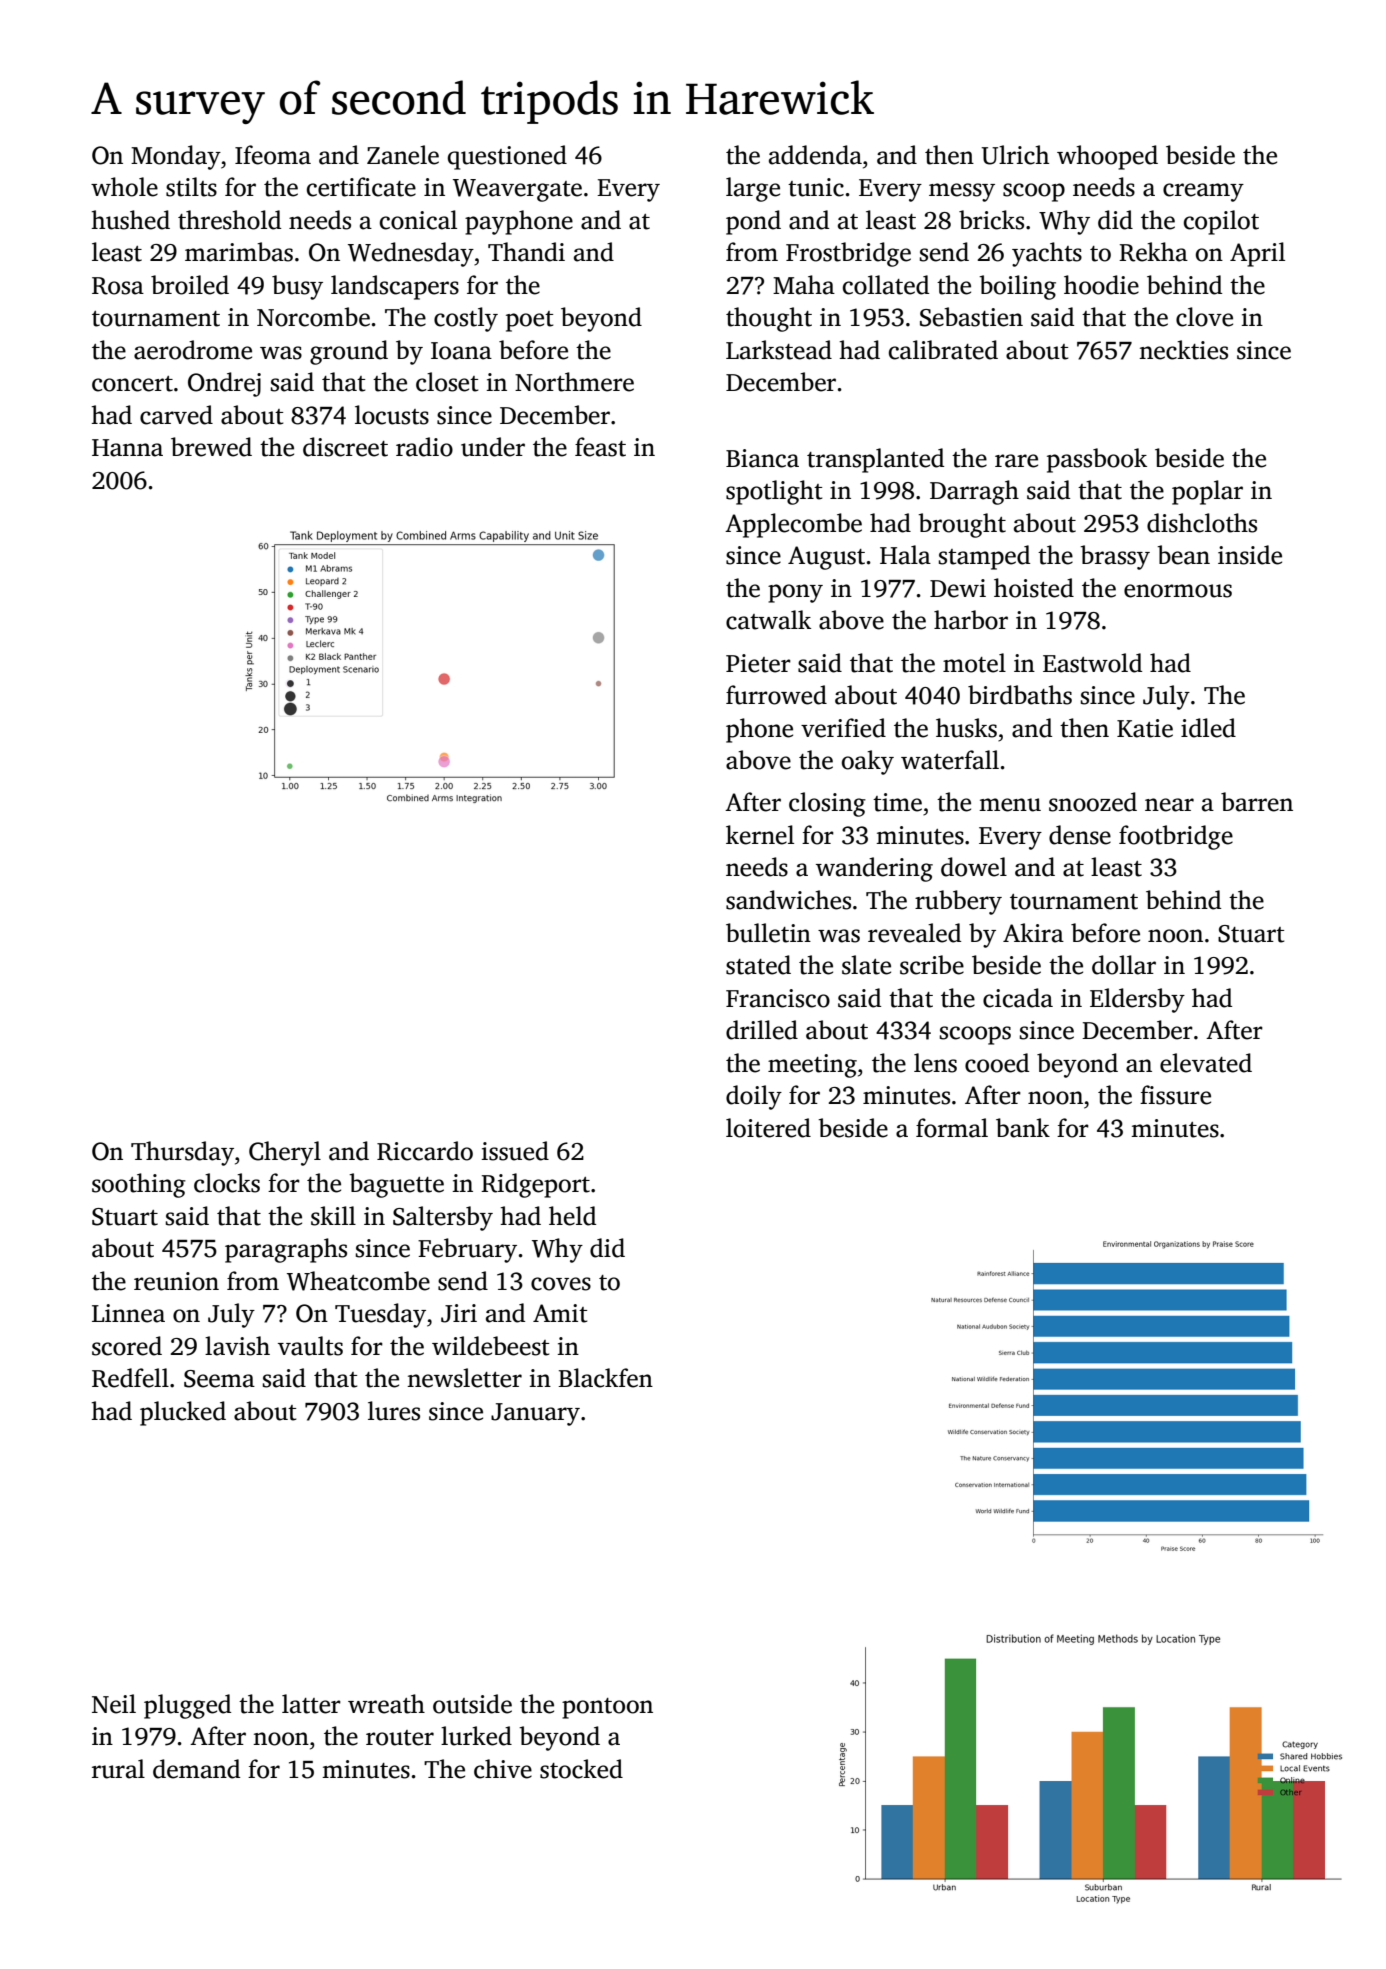 The width and height of the page is (1386, 1969). What do you see at coordinates (768, 933) in the page?
I see `bulletin` at bounding box center [768, 933].
